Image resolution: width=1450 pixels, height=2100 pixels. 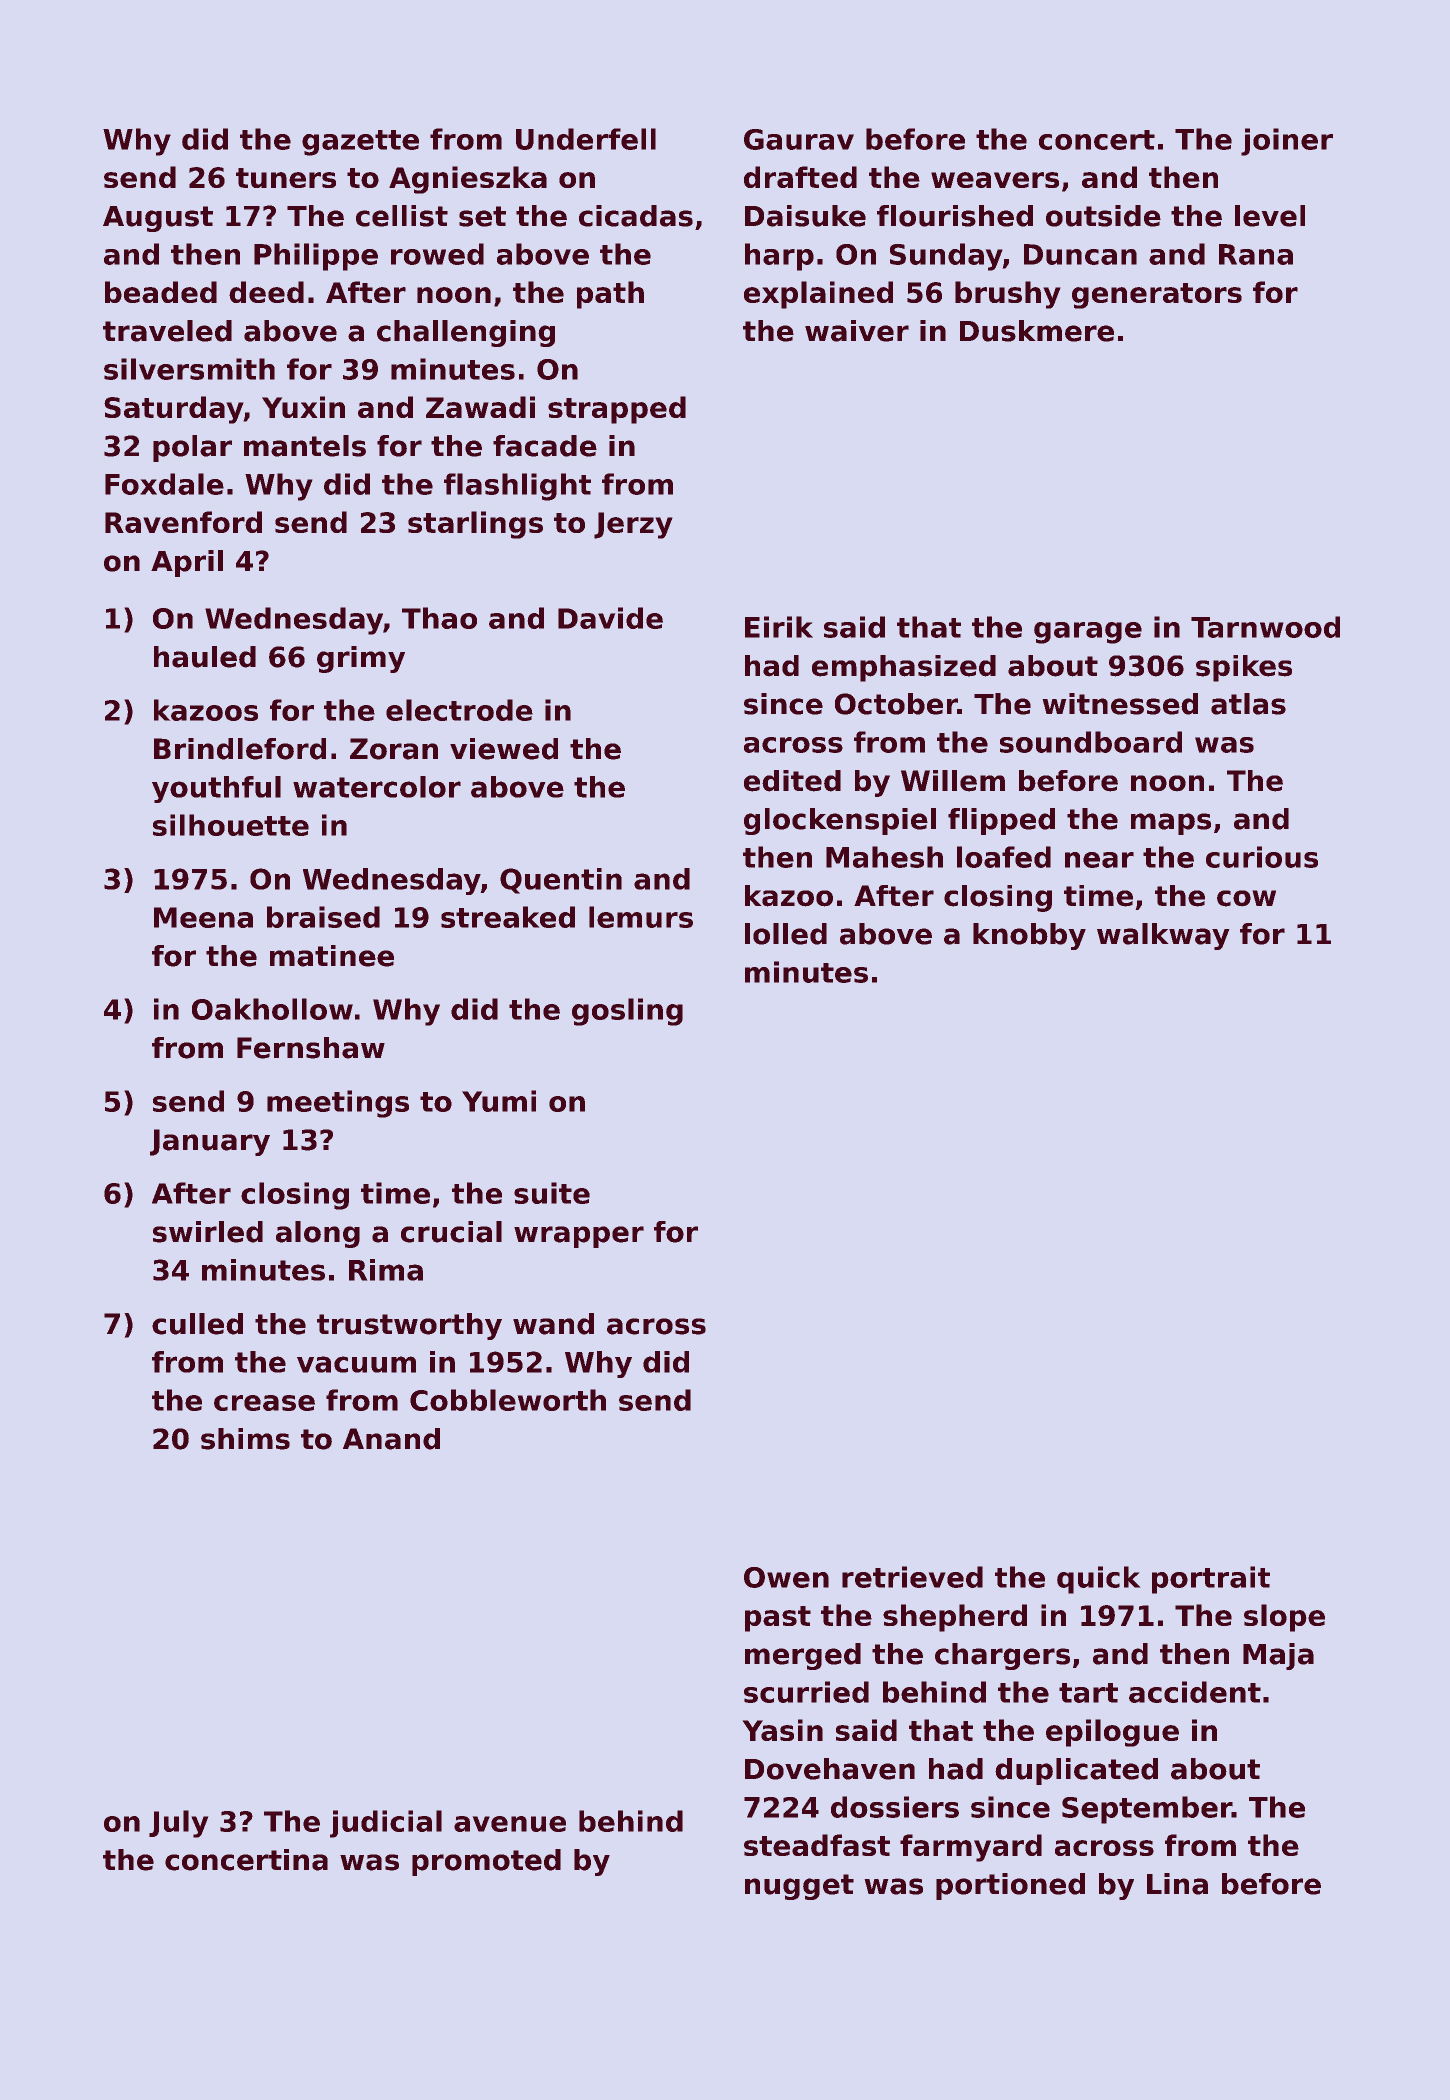 What do you see at coordinates (409, 1326) in the document?
I see `trustworthy` at bounding box center [409, 1326].
